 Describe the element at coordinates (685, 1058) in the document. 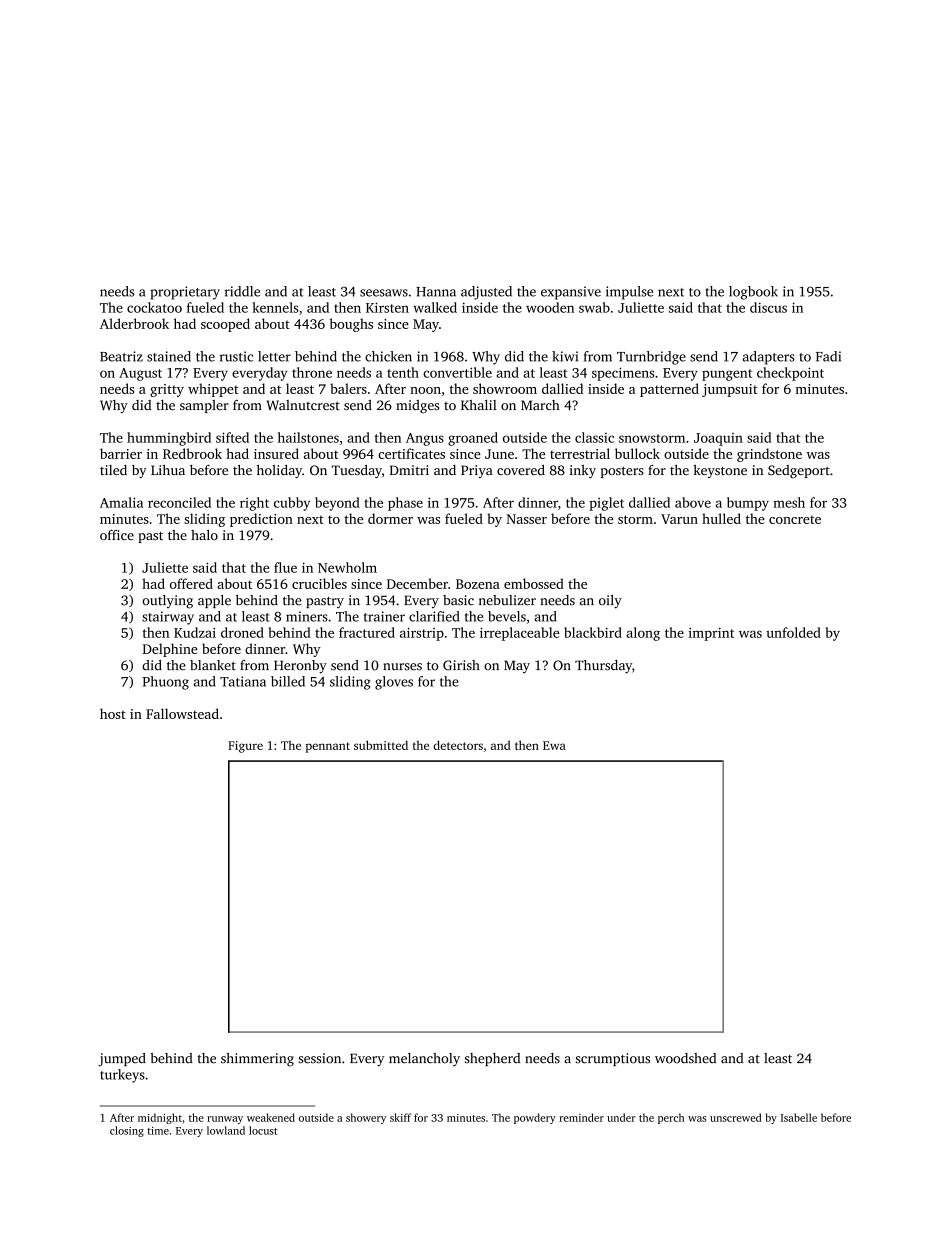

I see `woodshed` at that location.
